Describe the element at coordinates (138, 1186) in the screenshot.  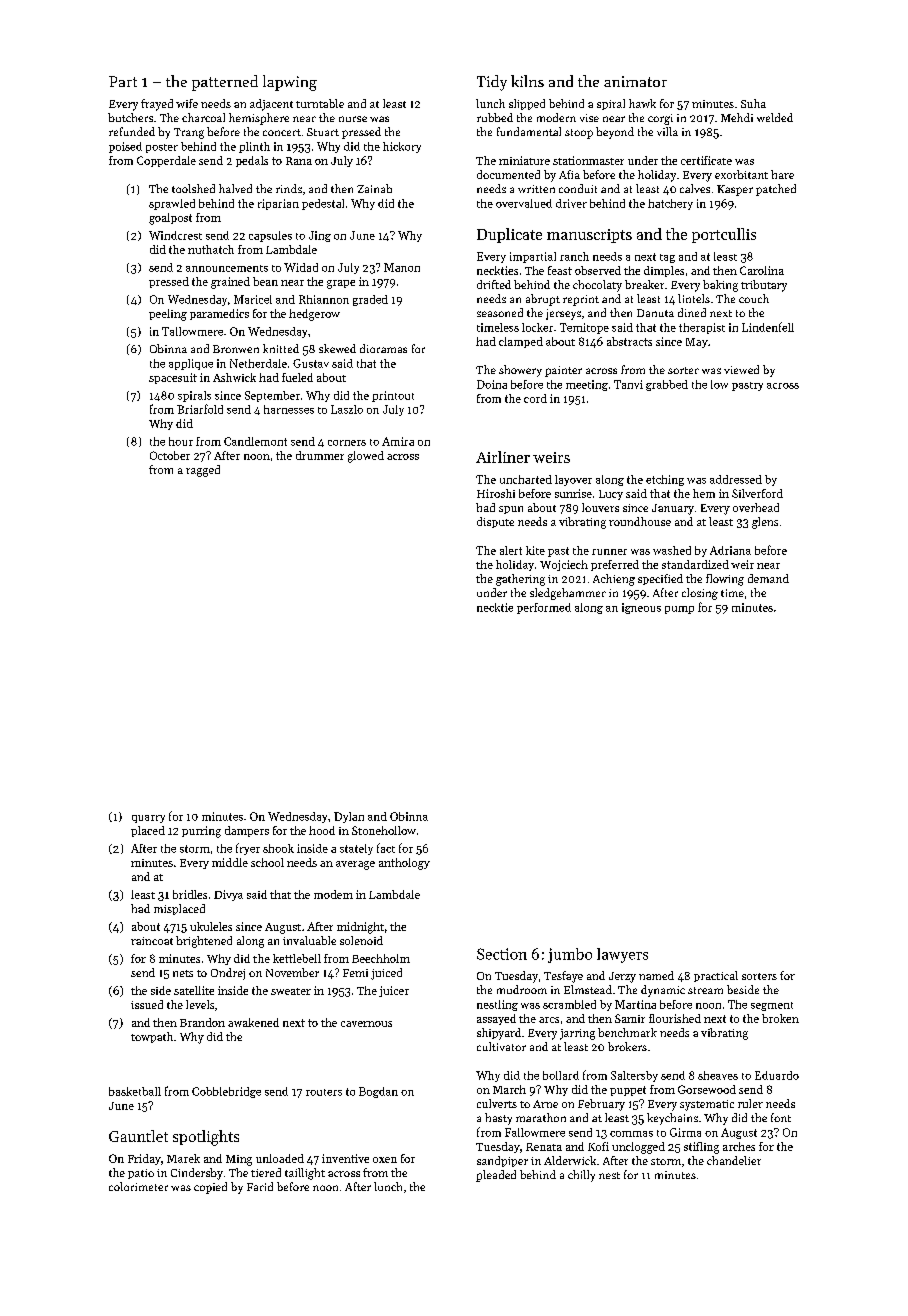
I see `colorimeter` at that location.
